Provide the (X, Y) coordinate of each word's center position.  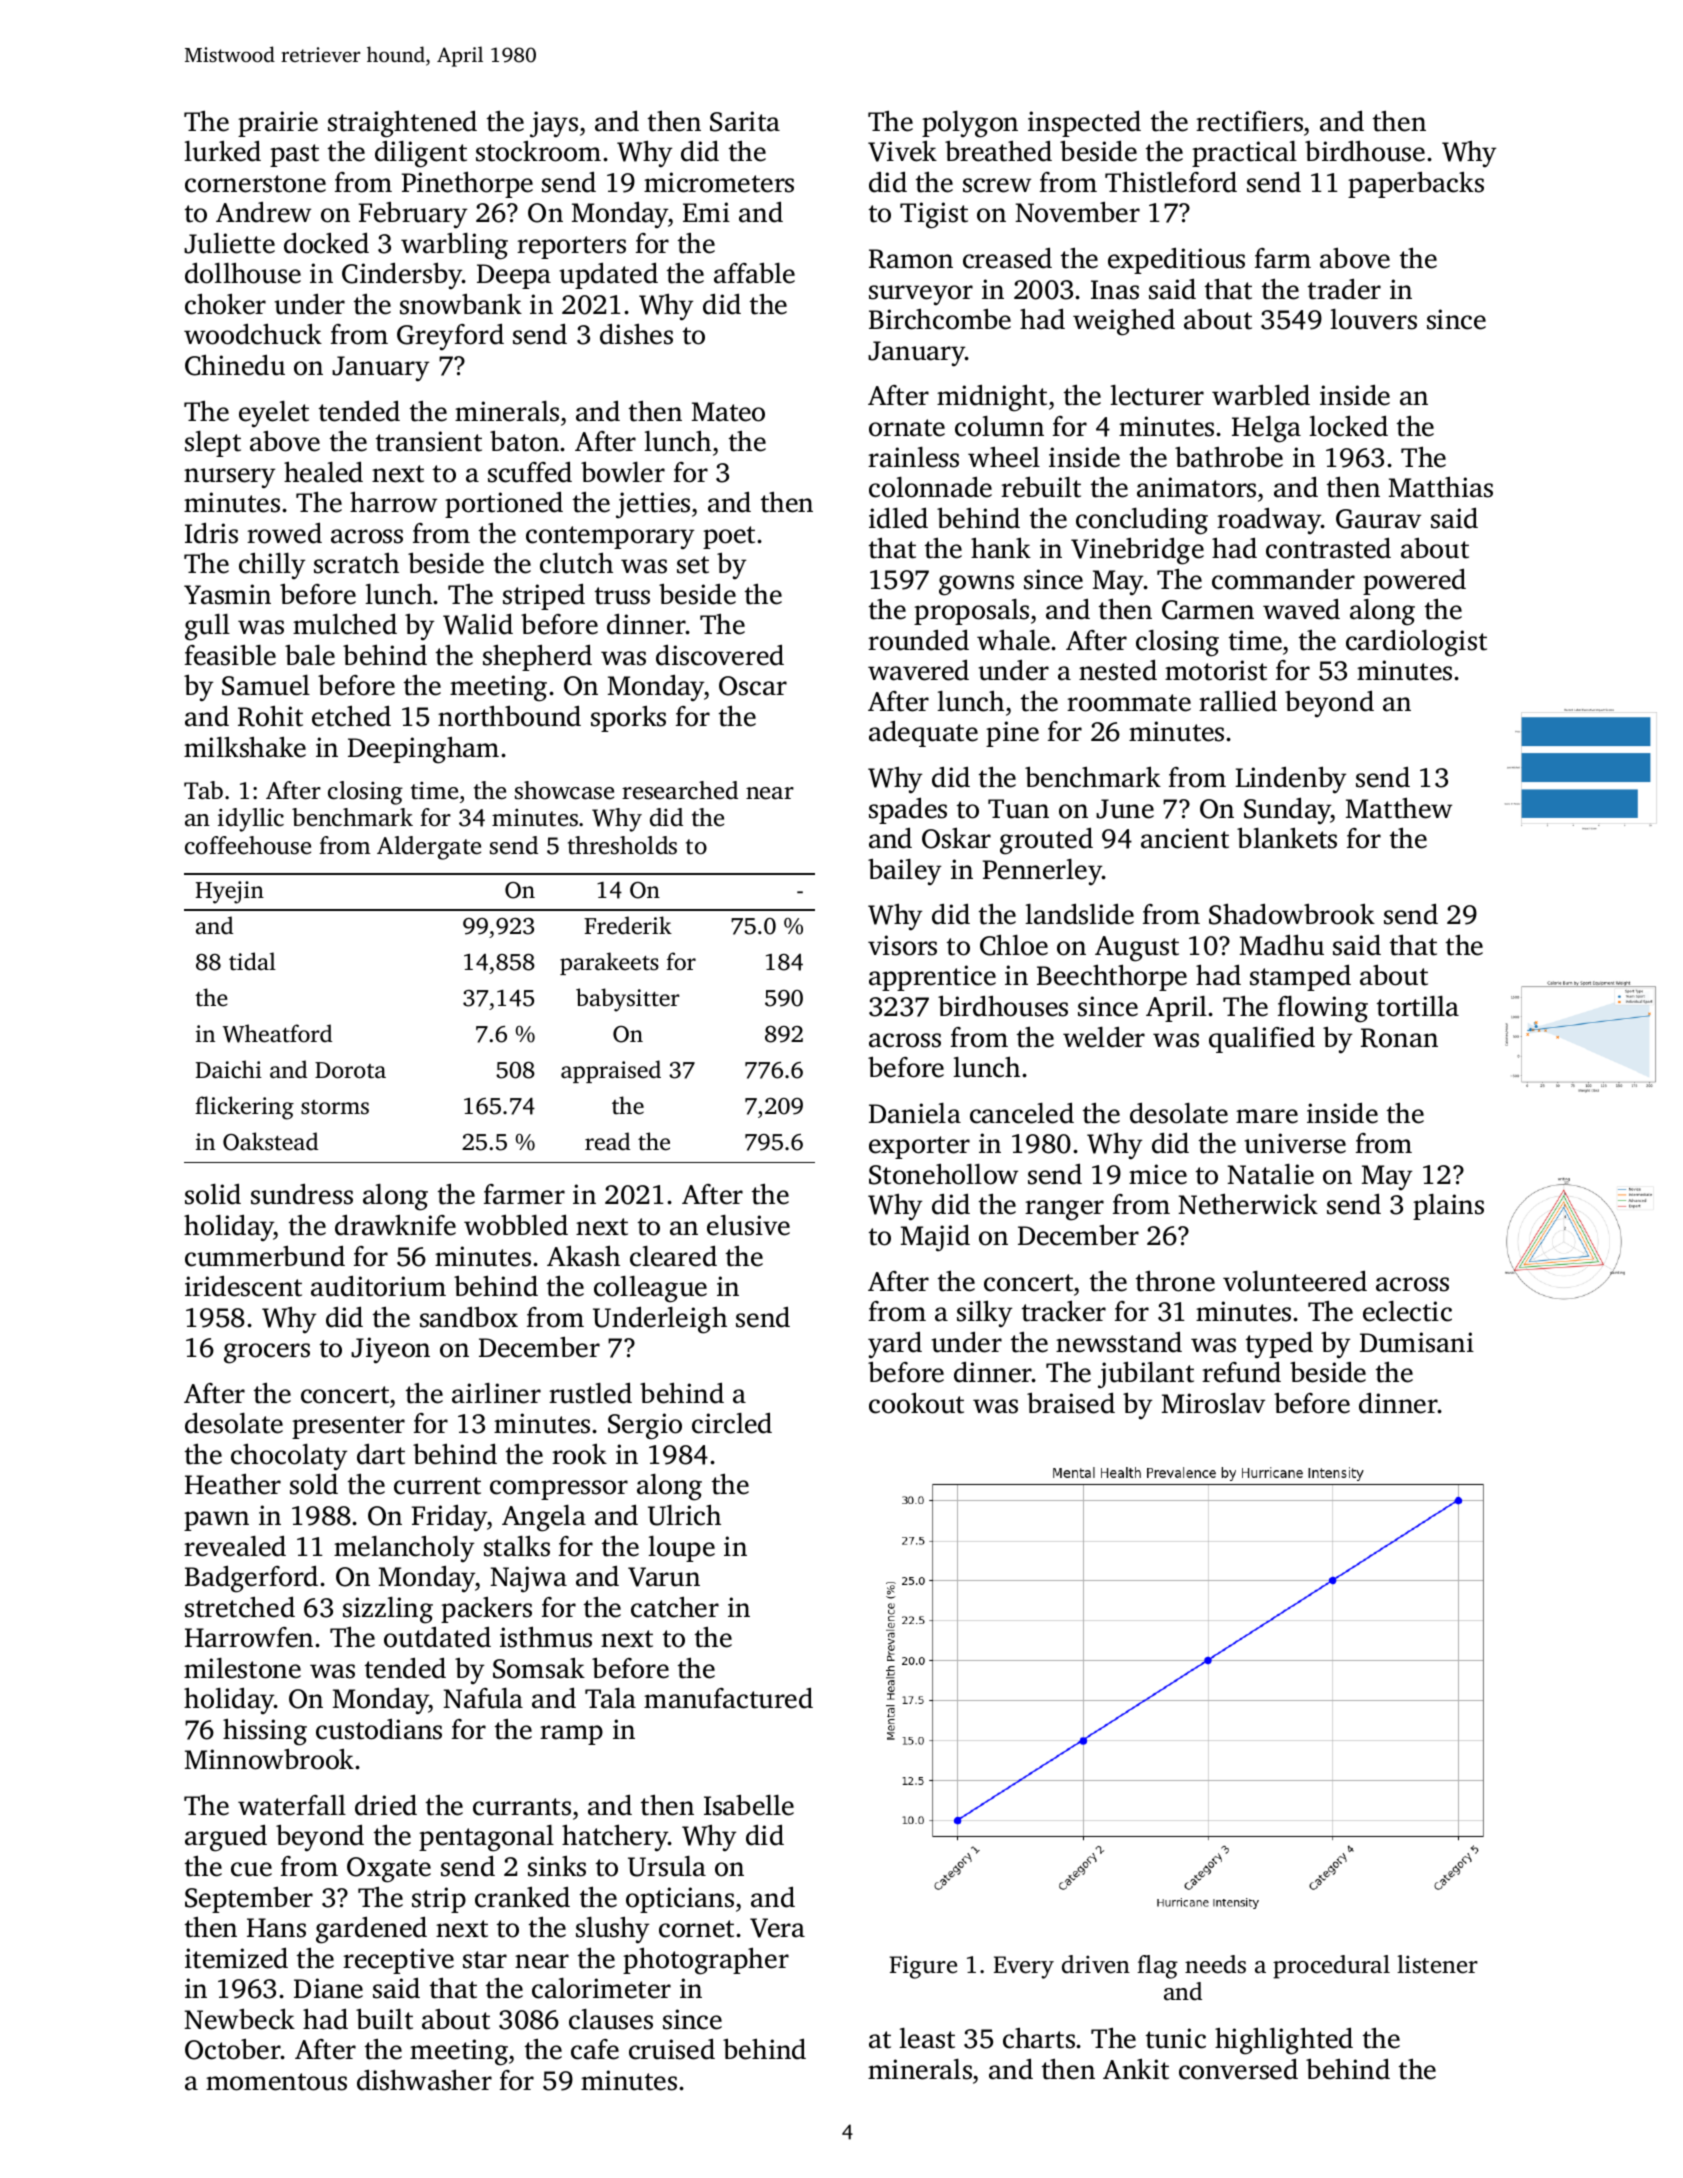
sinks (557, 1866)
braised (1071, 1403)
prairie (278, 124)
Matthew (1399, 808)
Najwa (528, 1579)
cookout (916, 1403)
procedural (1331, 1967)
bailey (904, 872)
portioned (504, 504)
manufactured (728, 1698)
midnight (992, 398)
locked (1348, 426)
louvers (1373, 319)
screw (997, 185)
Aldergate (429, 848)
